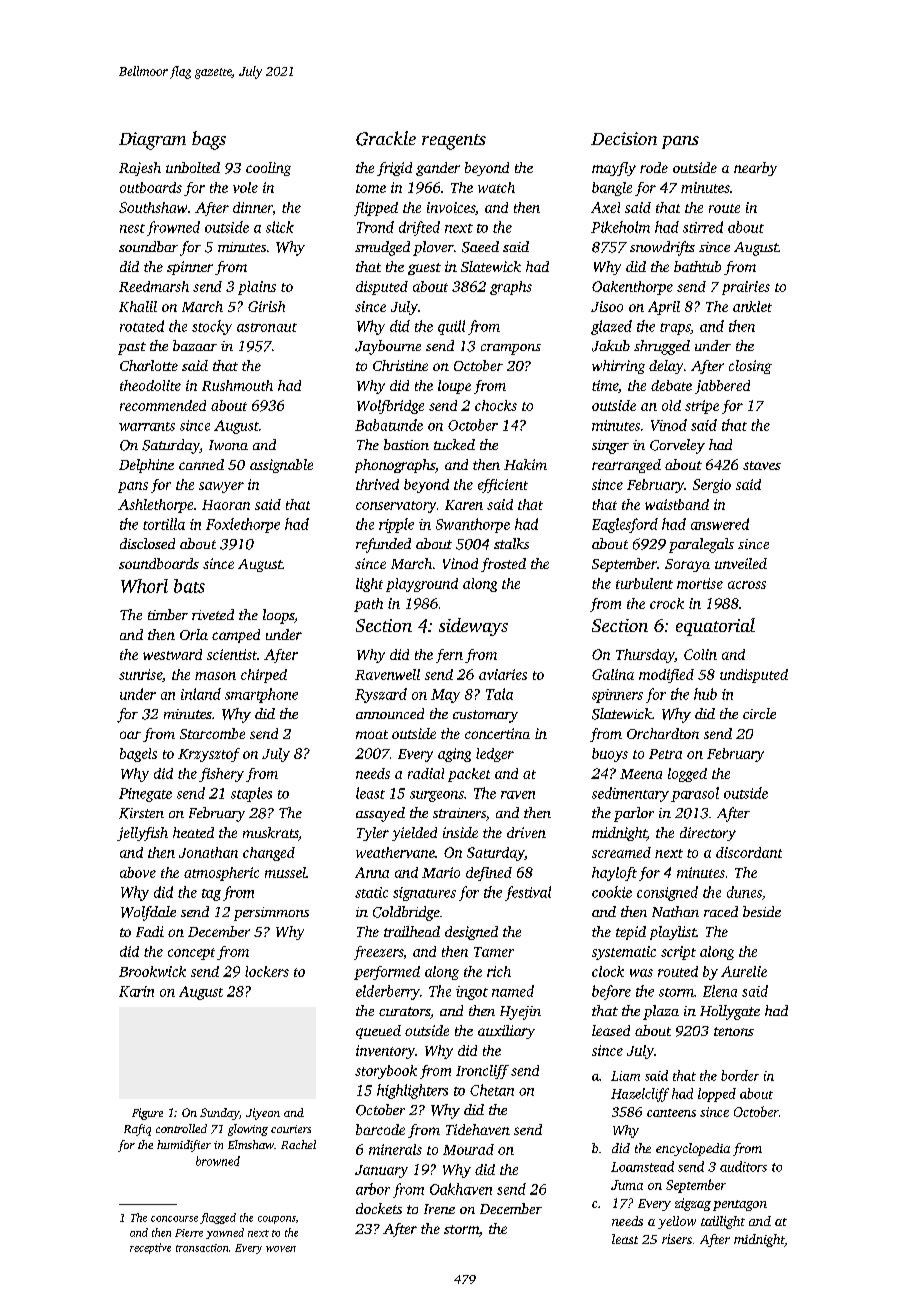 The height and width of the page is (1316, 908). Describe the element at coordinates (621, 852) in the page. I see `screamed` at that location.
